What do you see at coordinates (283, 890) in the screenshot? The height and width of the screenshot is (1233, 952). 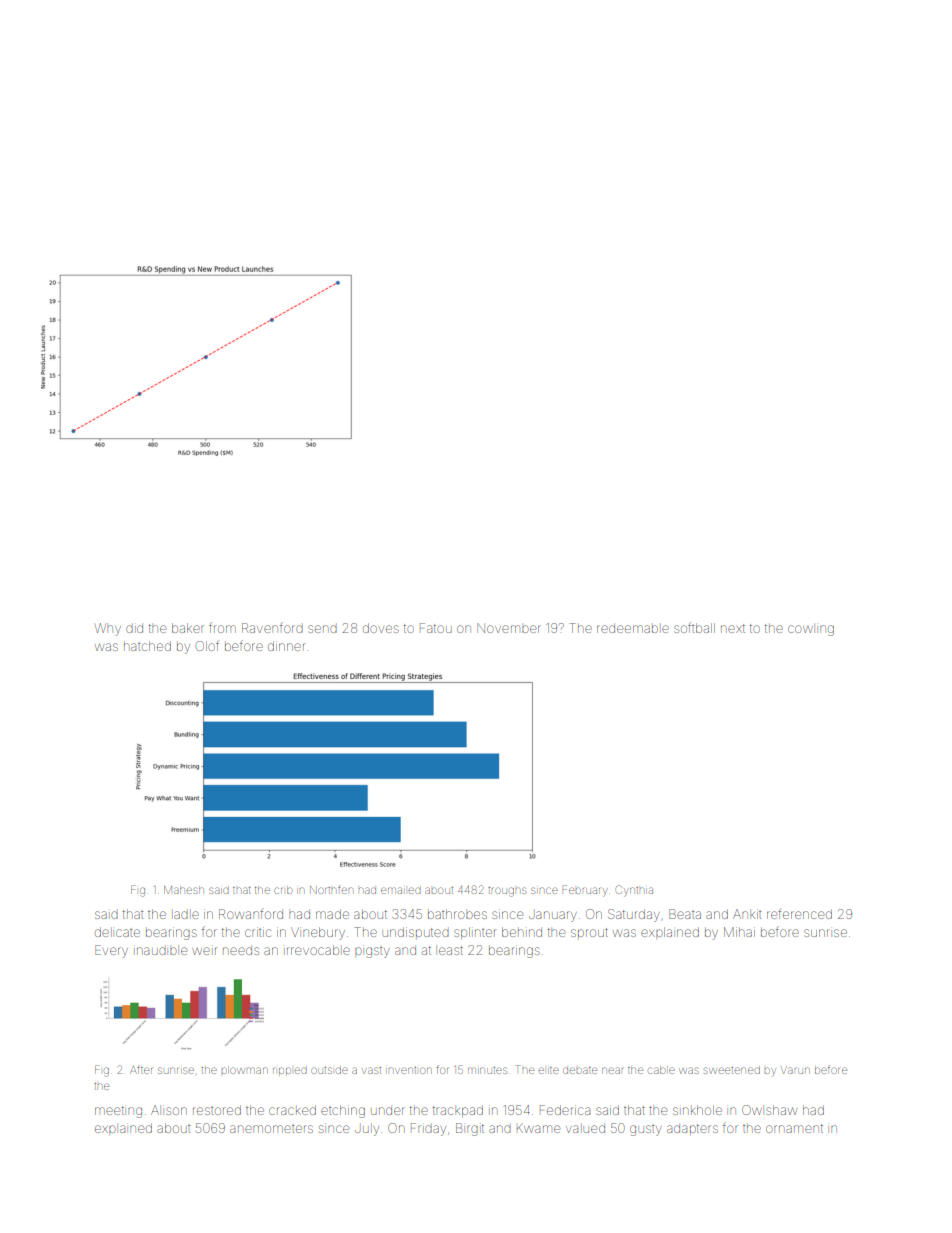 I see `crib` at bounding box center [283, 890].
